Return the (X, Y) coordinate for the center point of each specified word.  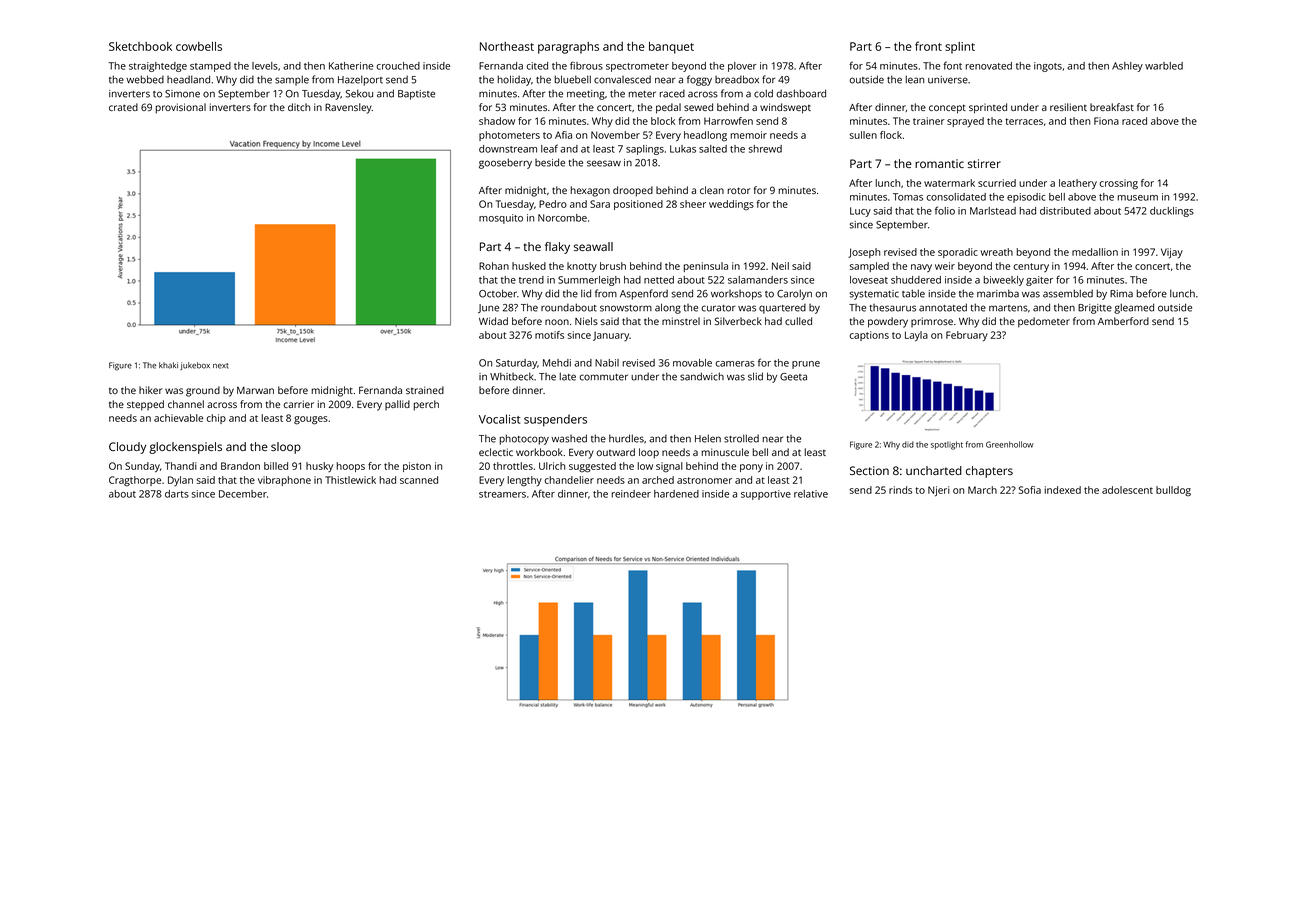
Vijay (1172, 253)
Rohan (494, 266)
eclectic (496, 452)
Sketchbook (140, 46)
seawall (593, 246)
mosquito (501, 219)
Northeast (507, 46)
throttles (513, 466)
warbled (1164, 66)
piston (417, 467)
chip (216, 419)
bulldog (1173, 491)
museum (1138, 198)
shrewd (765, 149)
